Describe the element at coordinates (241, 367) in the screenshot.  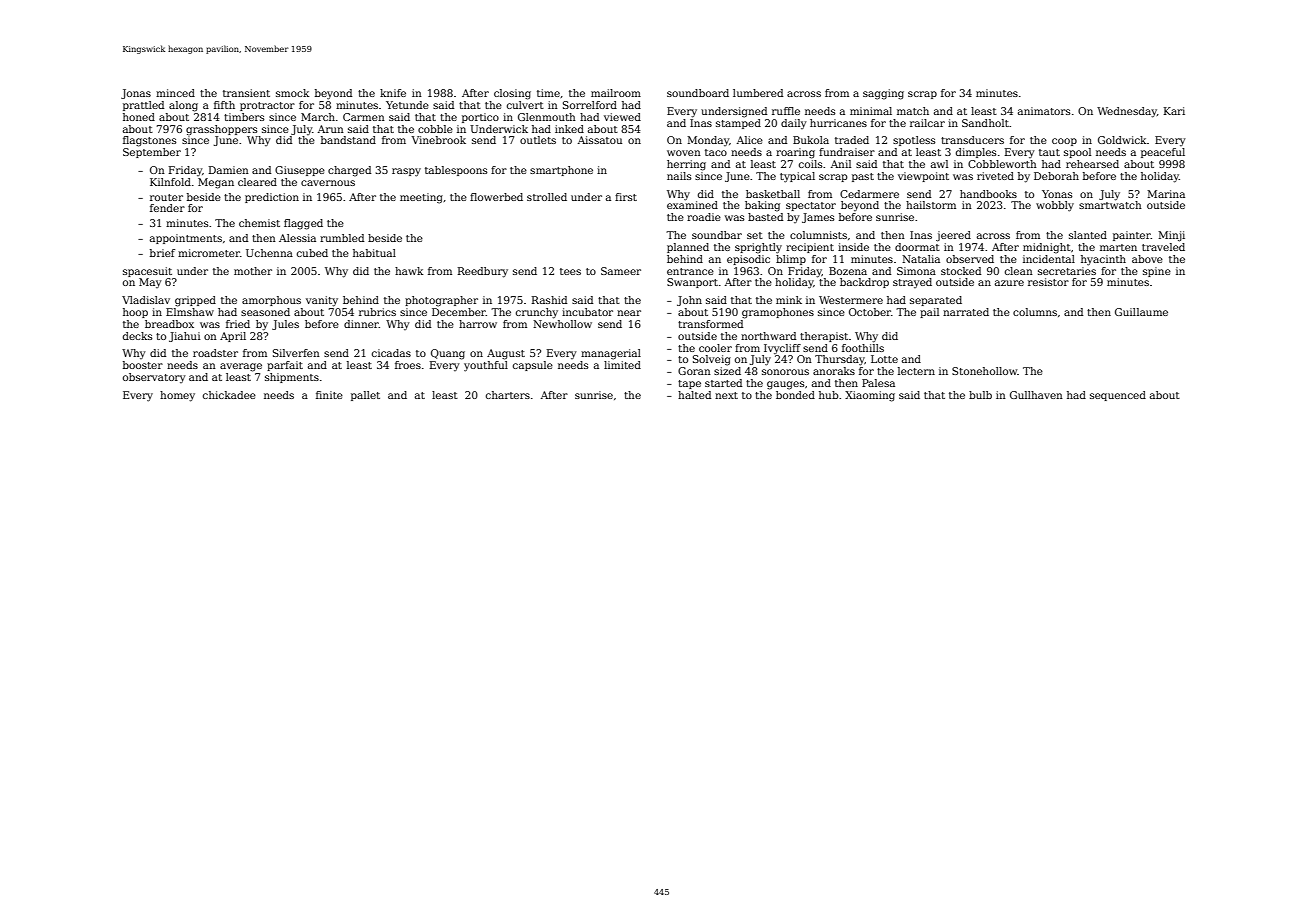
I see `average` at that location.
